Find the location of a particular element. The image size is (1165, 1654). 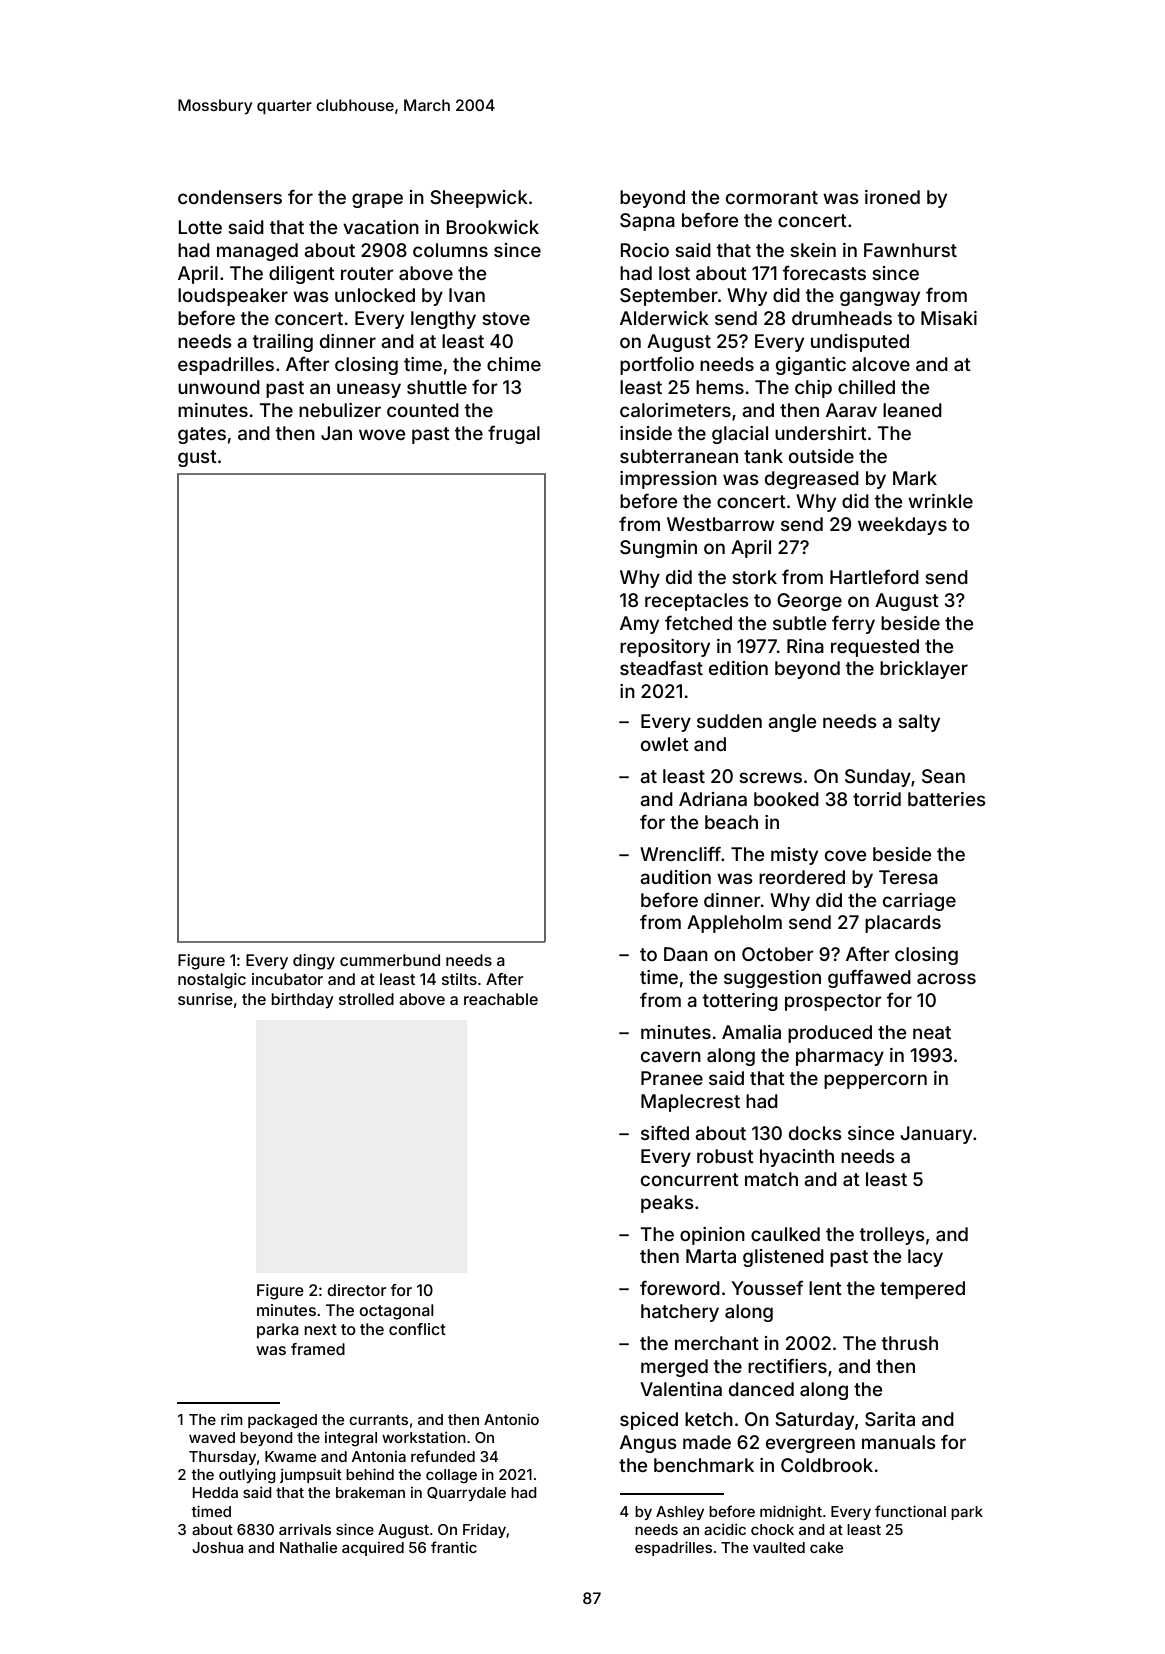

Amy is located at coordinates (639, 625).
